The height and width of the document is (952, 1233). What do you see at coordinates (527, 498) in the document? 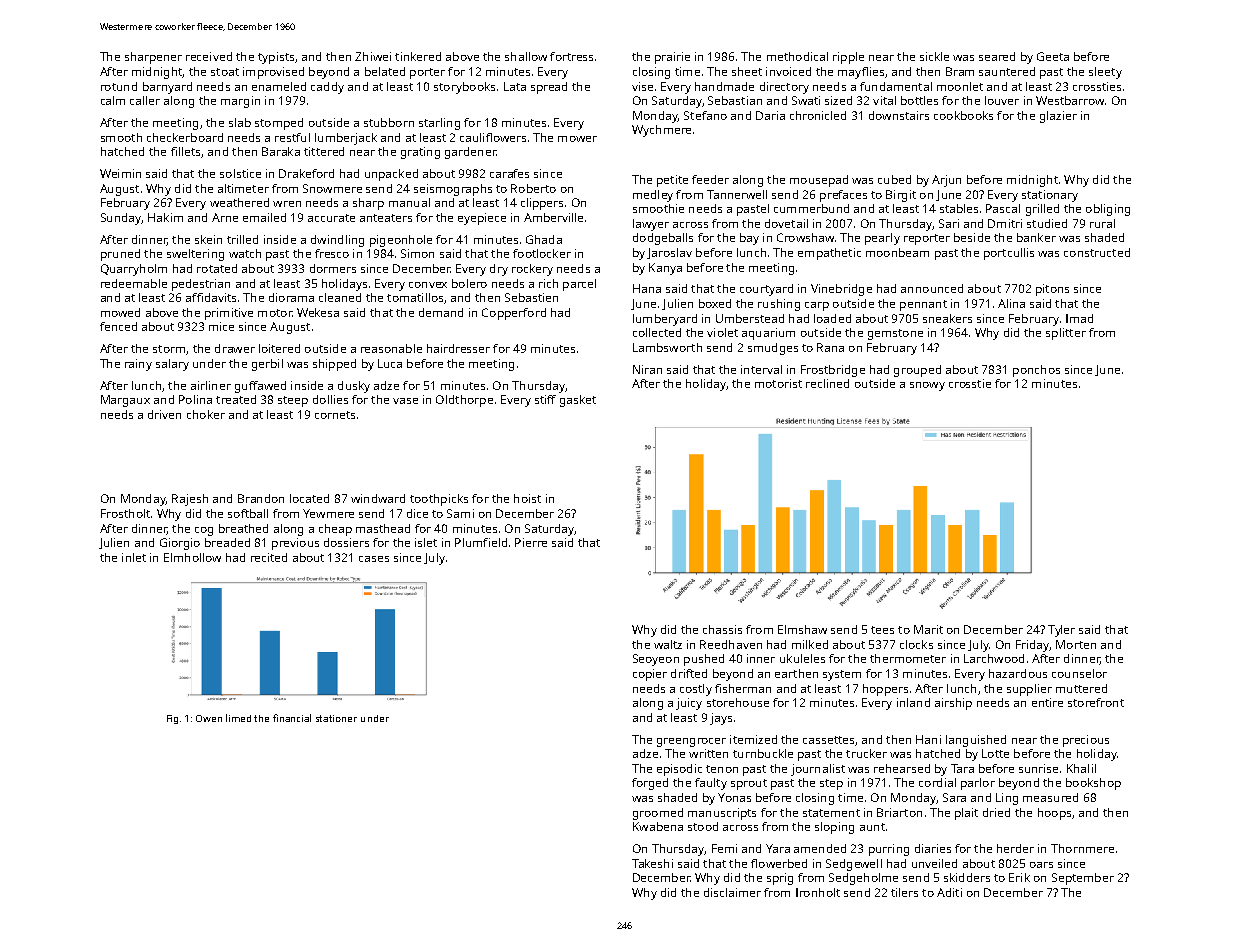
I see `hoist` at bounding box center [527, 498].
